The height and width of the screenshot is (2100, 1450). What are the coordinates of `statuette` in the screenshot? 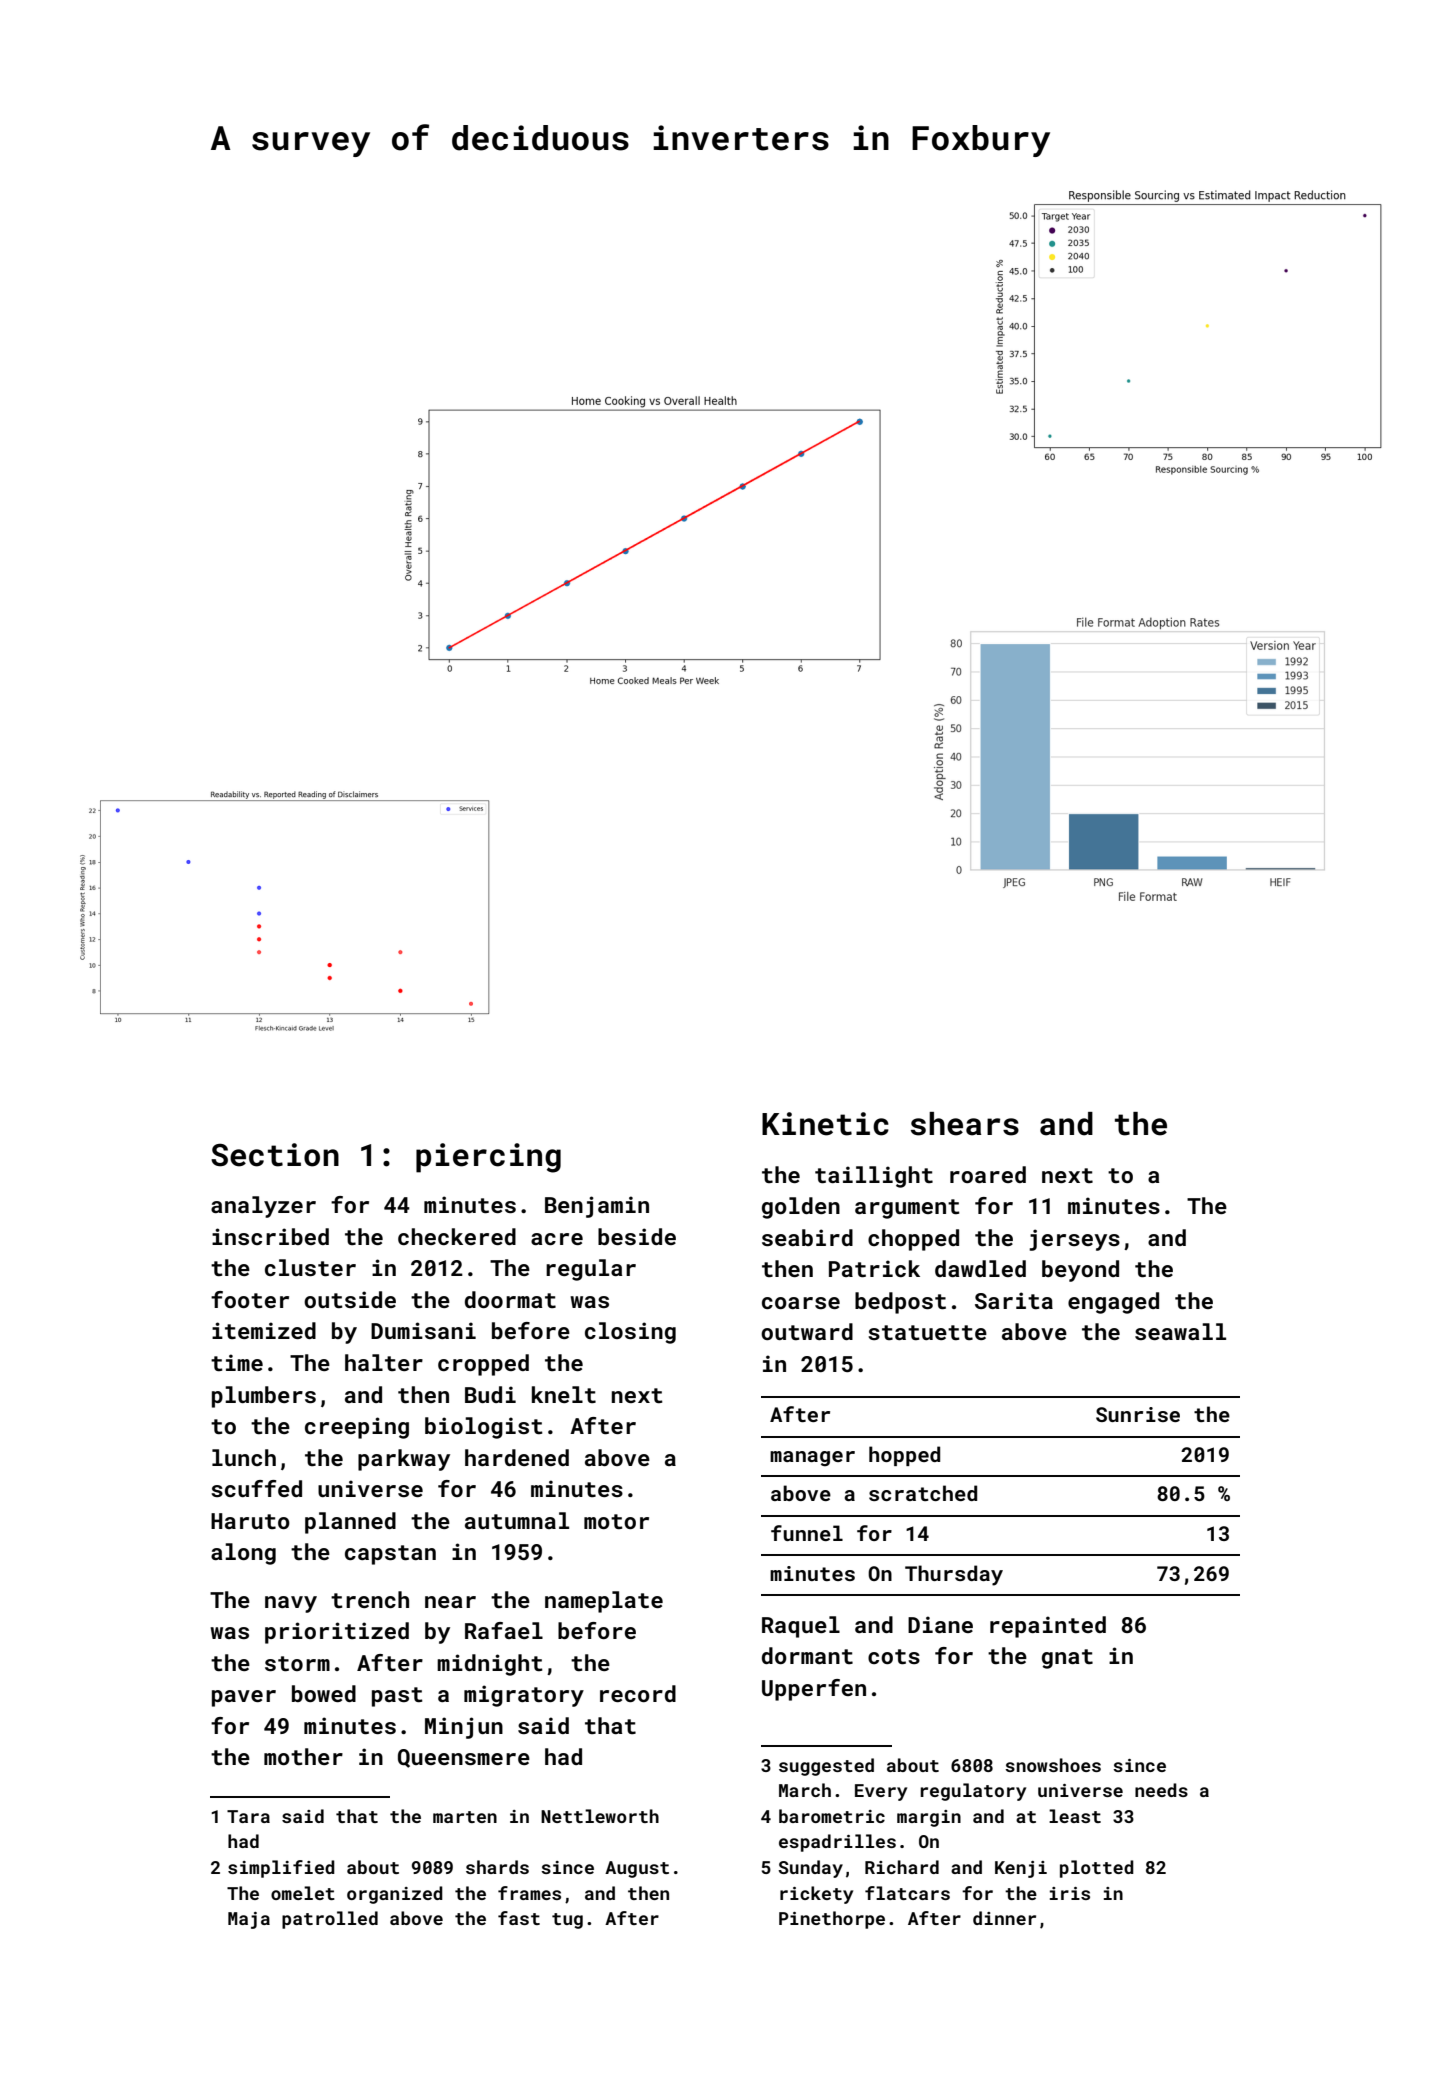 It's located at (927, 1332).
